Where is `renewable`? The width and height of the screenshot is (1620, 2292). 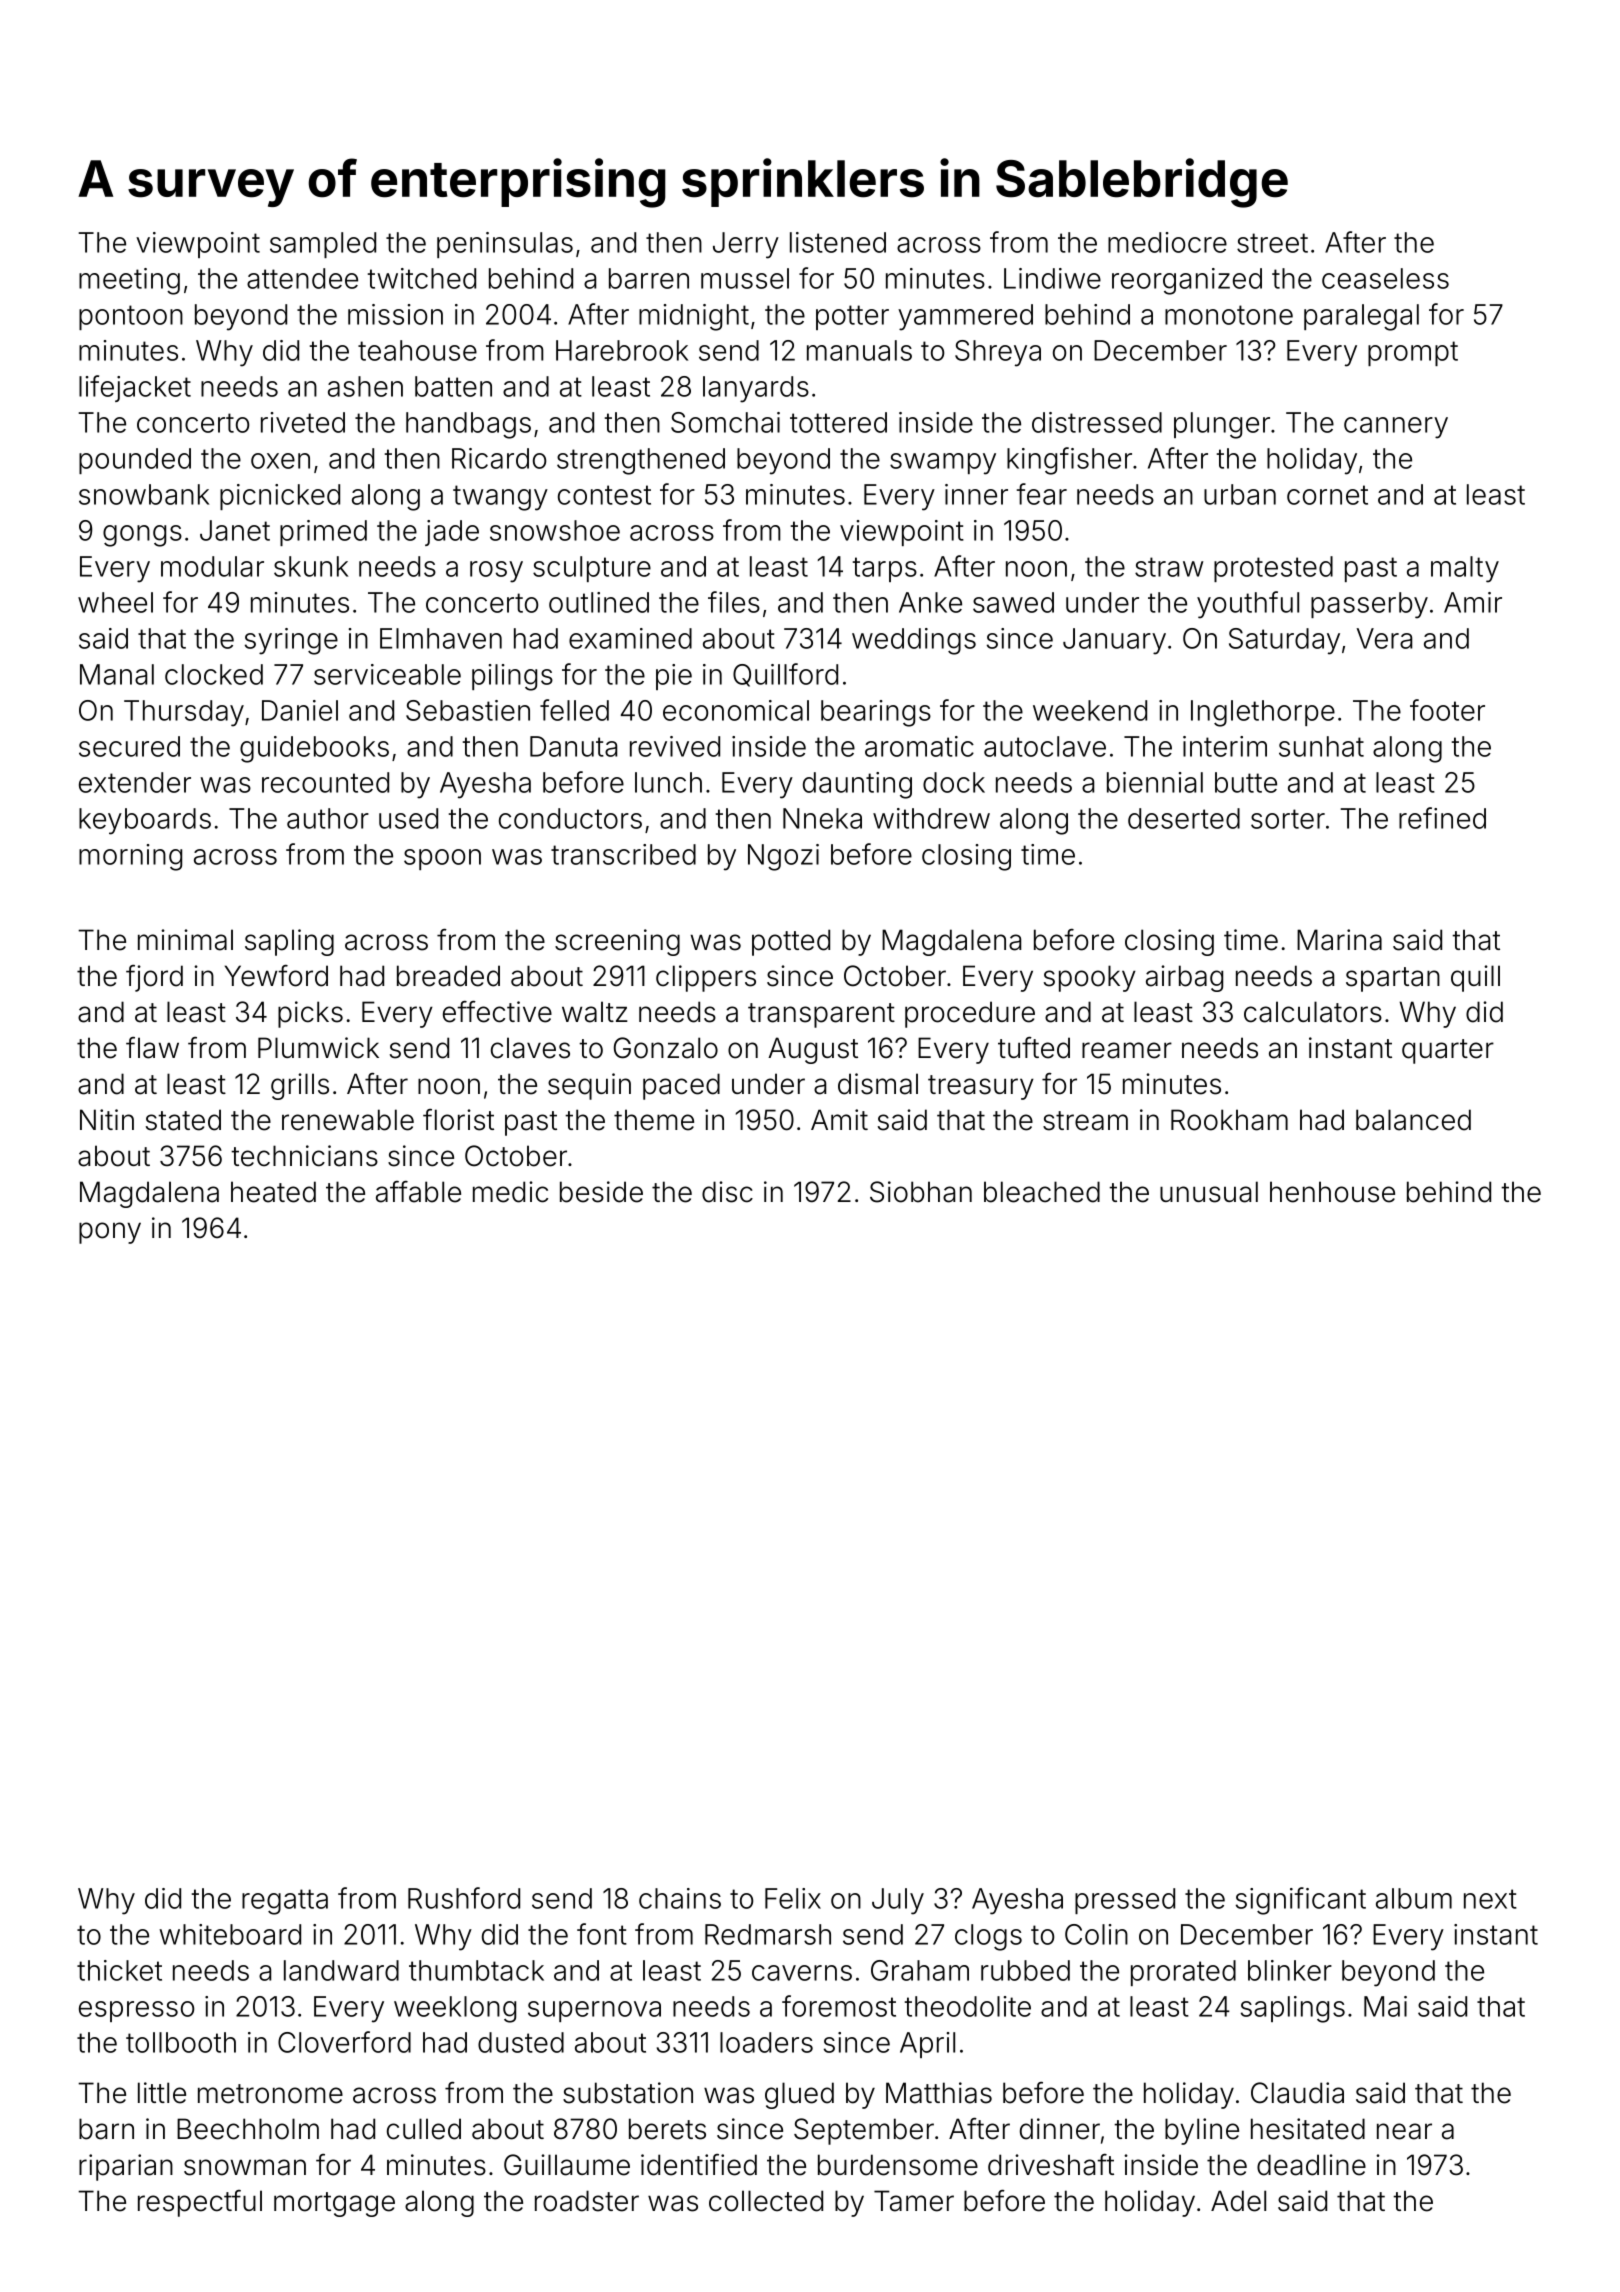 renewable is located at coordinates (348, 1120).
